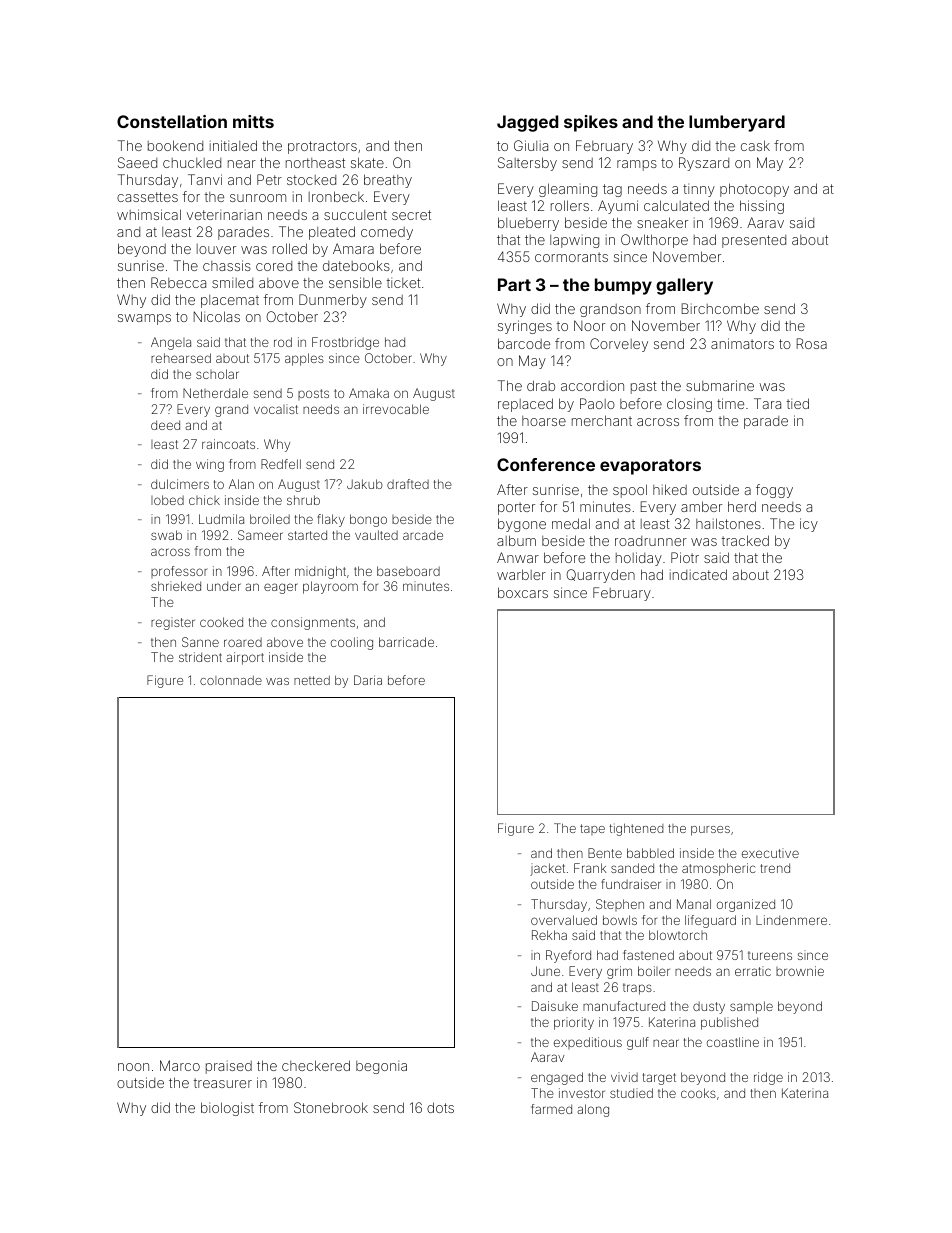 Image resolution: width=952 pixels, height=1233 pixels. I want to click on strident, so click(200, 657).
